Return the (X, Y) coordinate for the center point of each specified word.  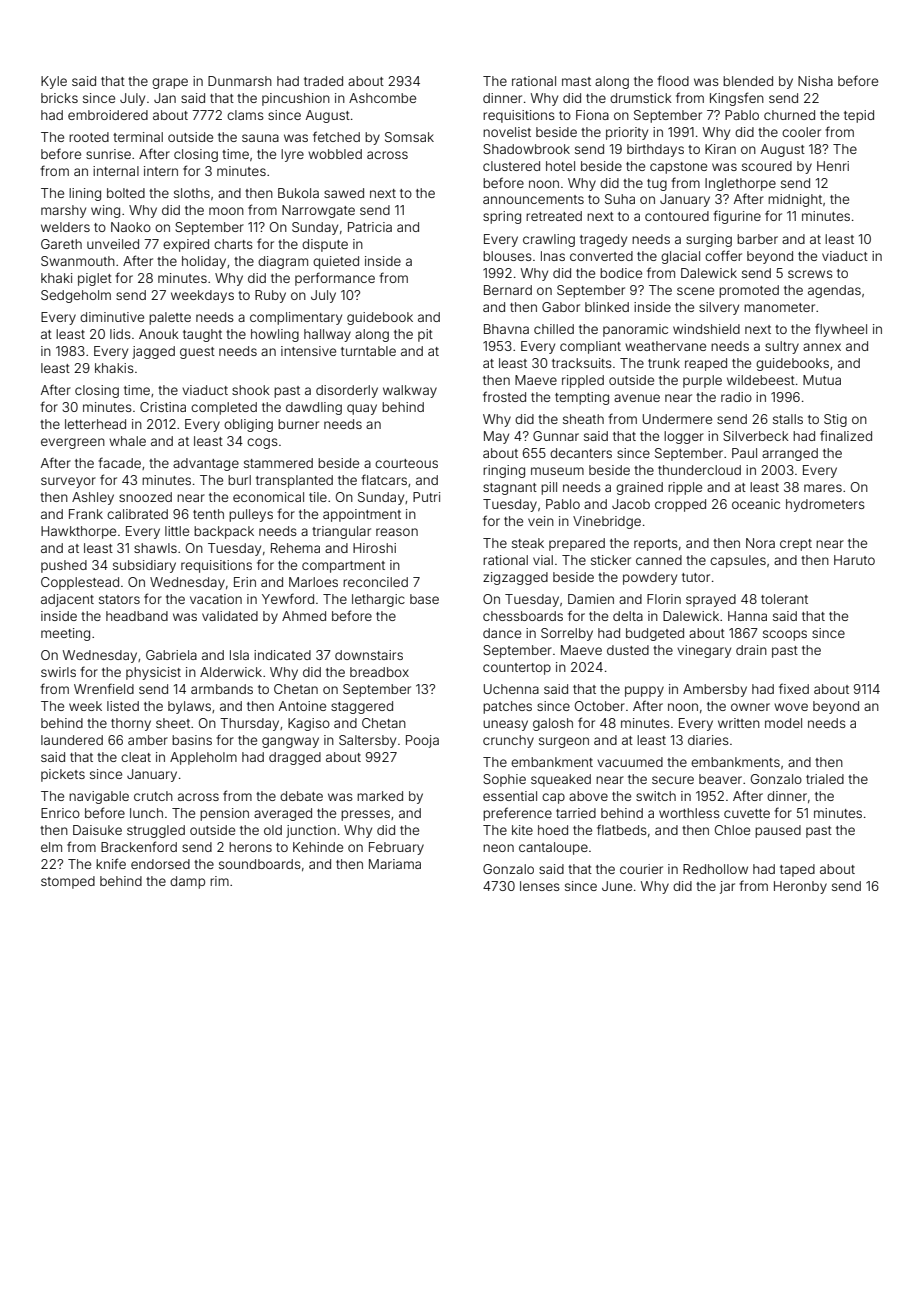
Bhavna (506, 329)
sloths (192, 193)
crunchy (508, 741)
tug (657, 185)
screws (810, 274)
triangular (341, 532)
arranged (790, 454)
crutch (153, 796)
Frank (86, 514)
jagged (153, 352)
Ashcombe (382, 98)
